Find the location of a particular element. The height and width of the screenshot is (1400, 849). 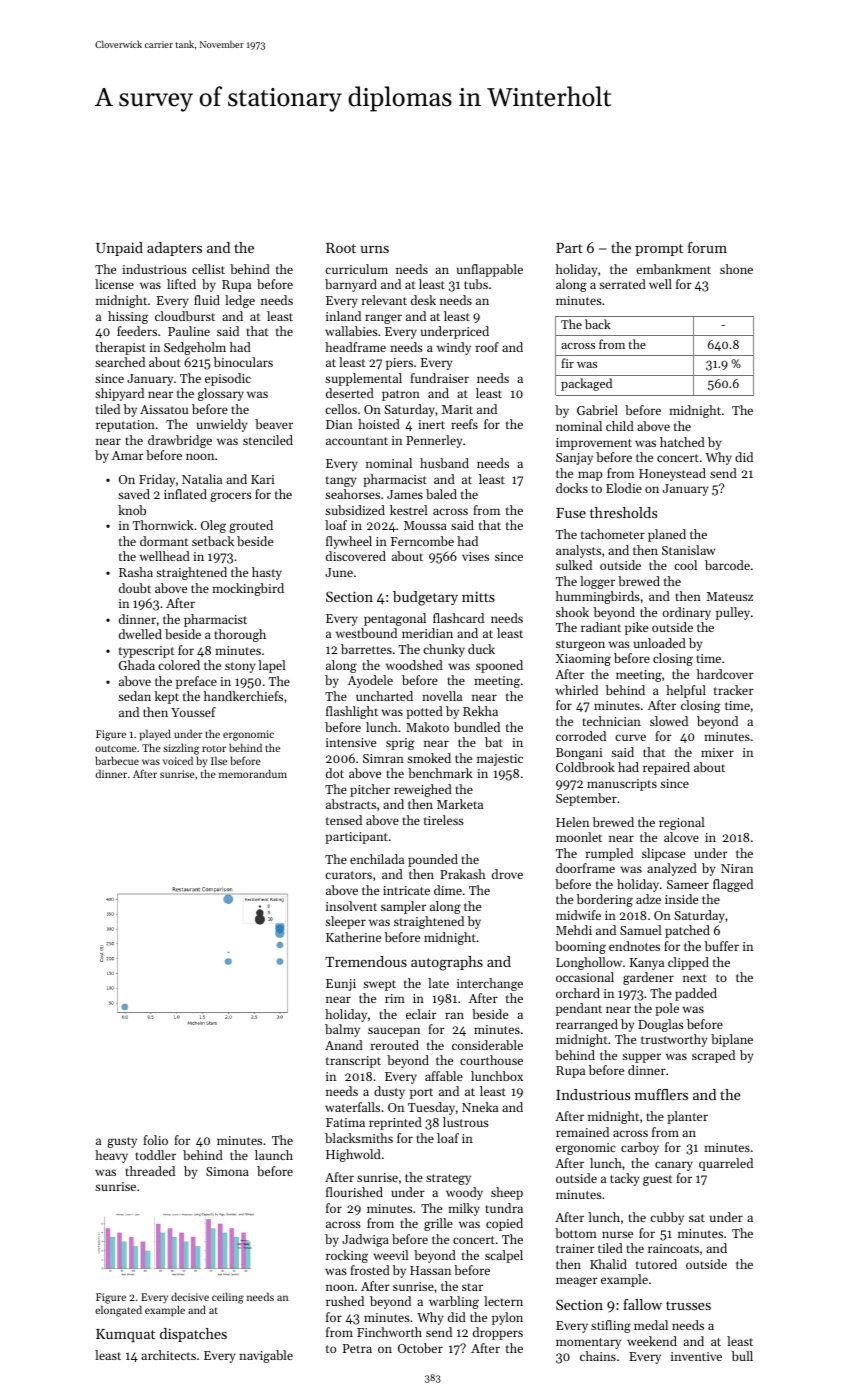

tangy is located at coordinates (341, 481).
